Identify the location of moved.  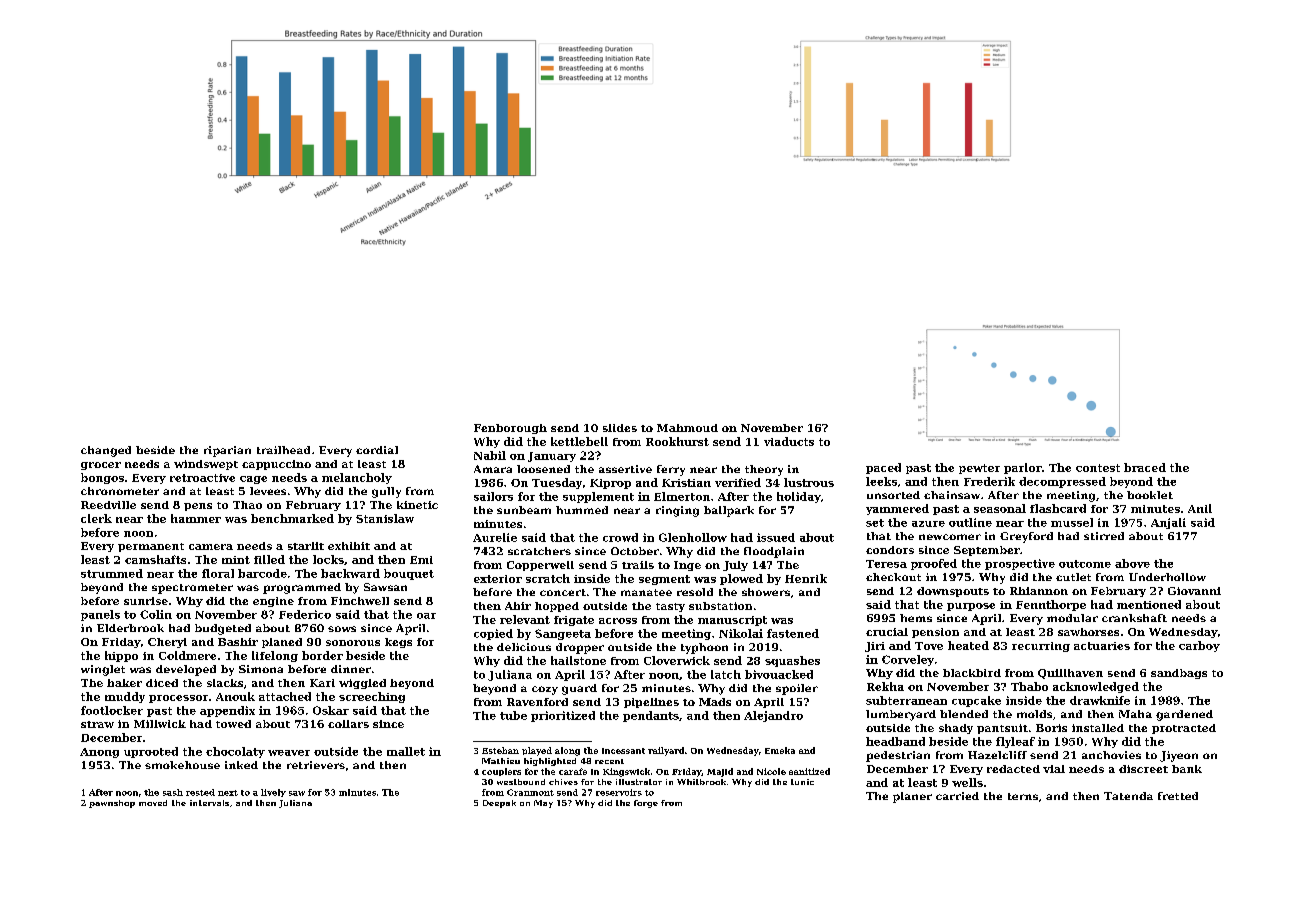
(153, 803).
